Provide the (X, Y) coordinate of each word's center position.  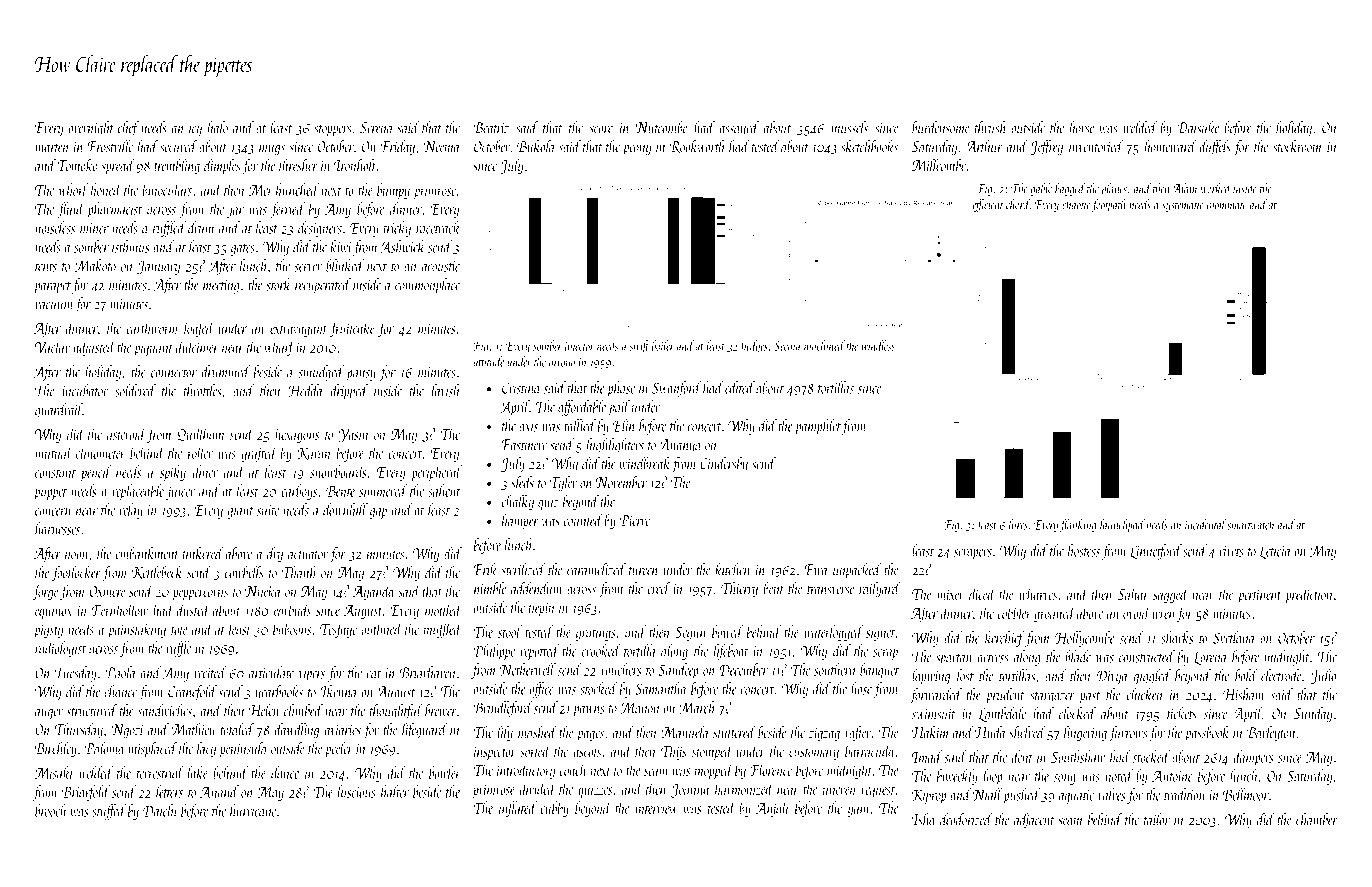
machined (824, 345)
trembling (177, 167)
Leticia (1275, 552)
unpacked (857, 571)
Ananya (680, 446)
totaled (237, 729)
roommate (1227, 206)
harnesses (57, 528)
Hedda (305, 390)
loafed (199, 329)
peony (637, 150)
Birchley (56, 749)
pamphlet (818, 427)
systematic (1183, 206)
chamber (1317, 819)
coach (573, 769)
